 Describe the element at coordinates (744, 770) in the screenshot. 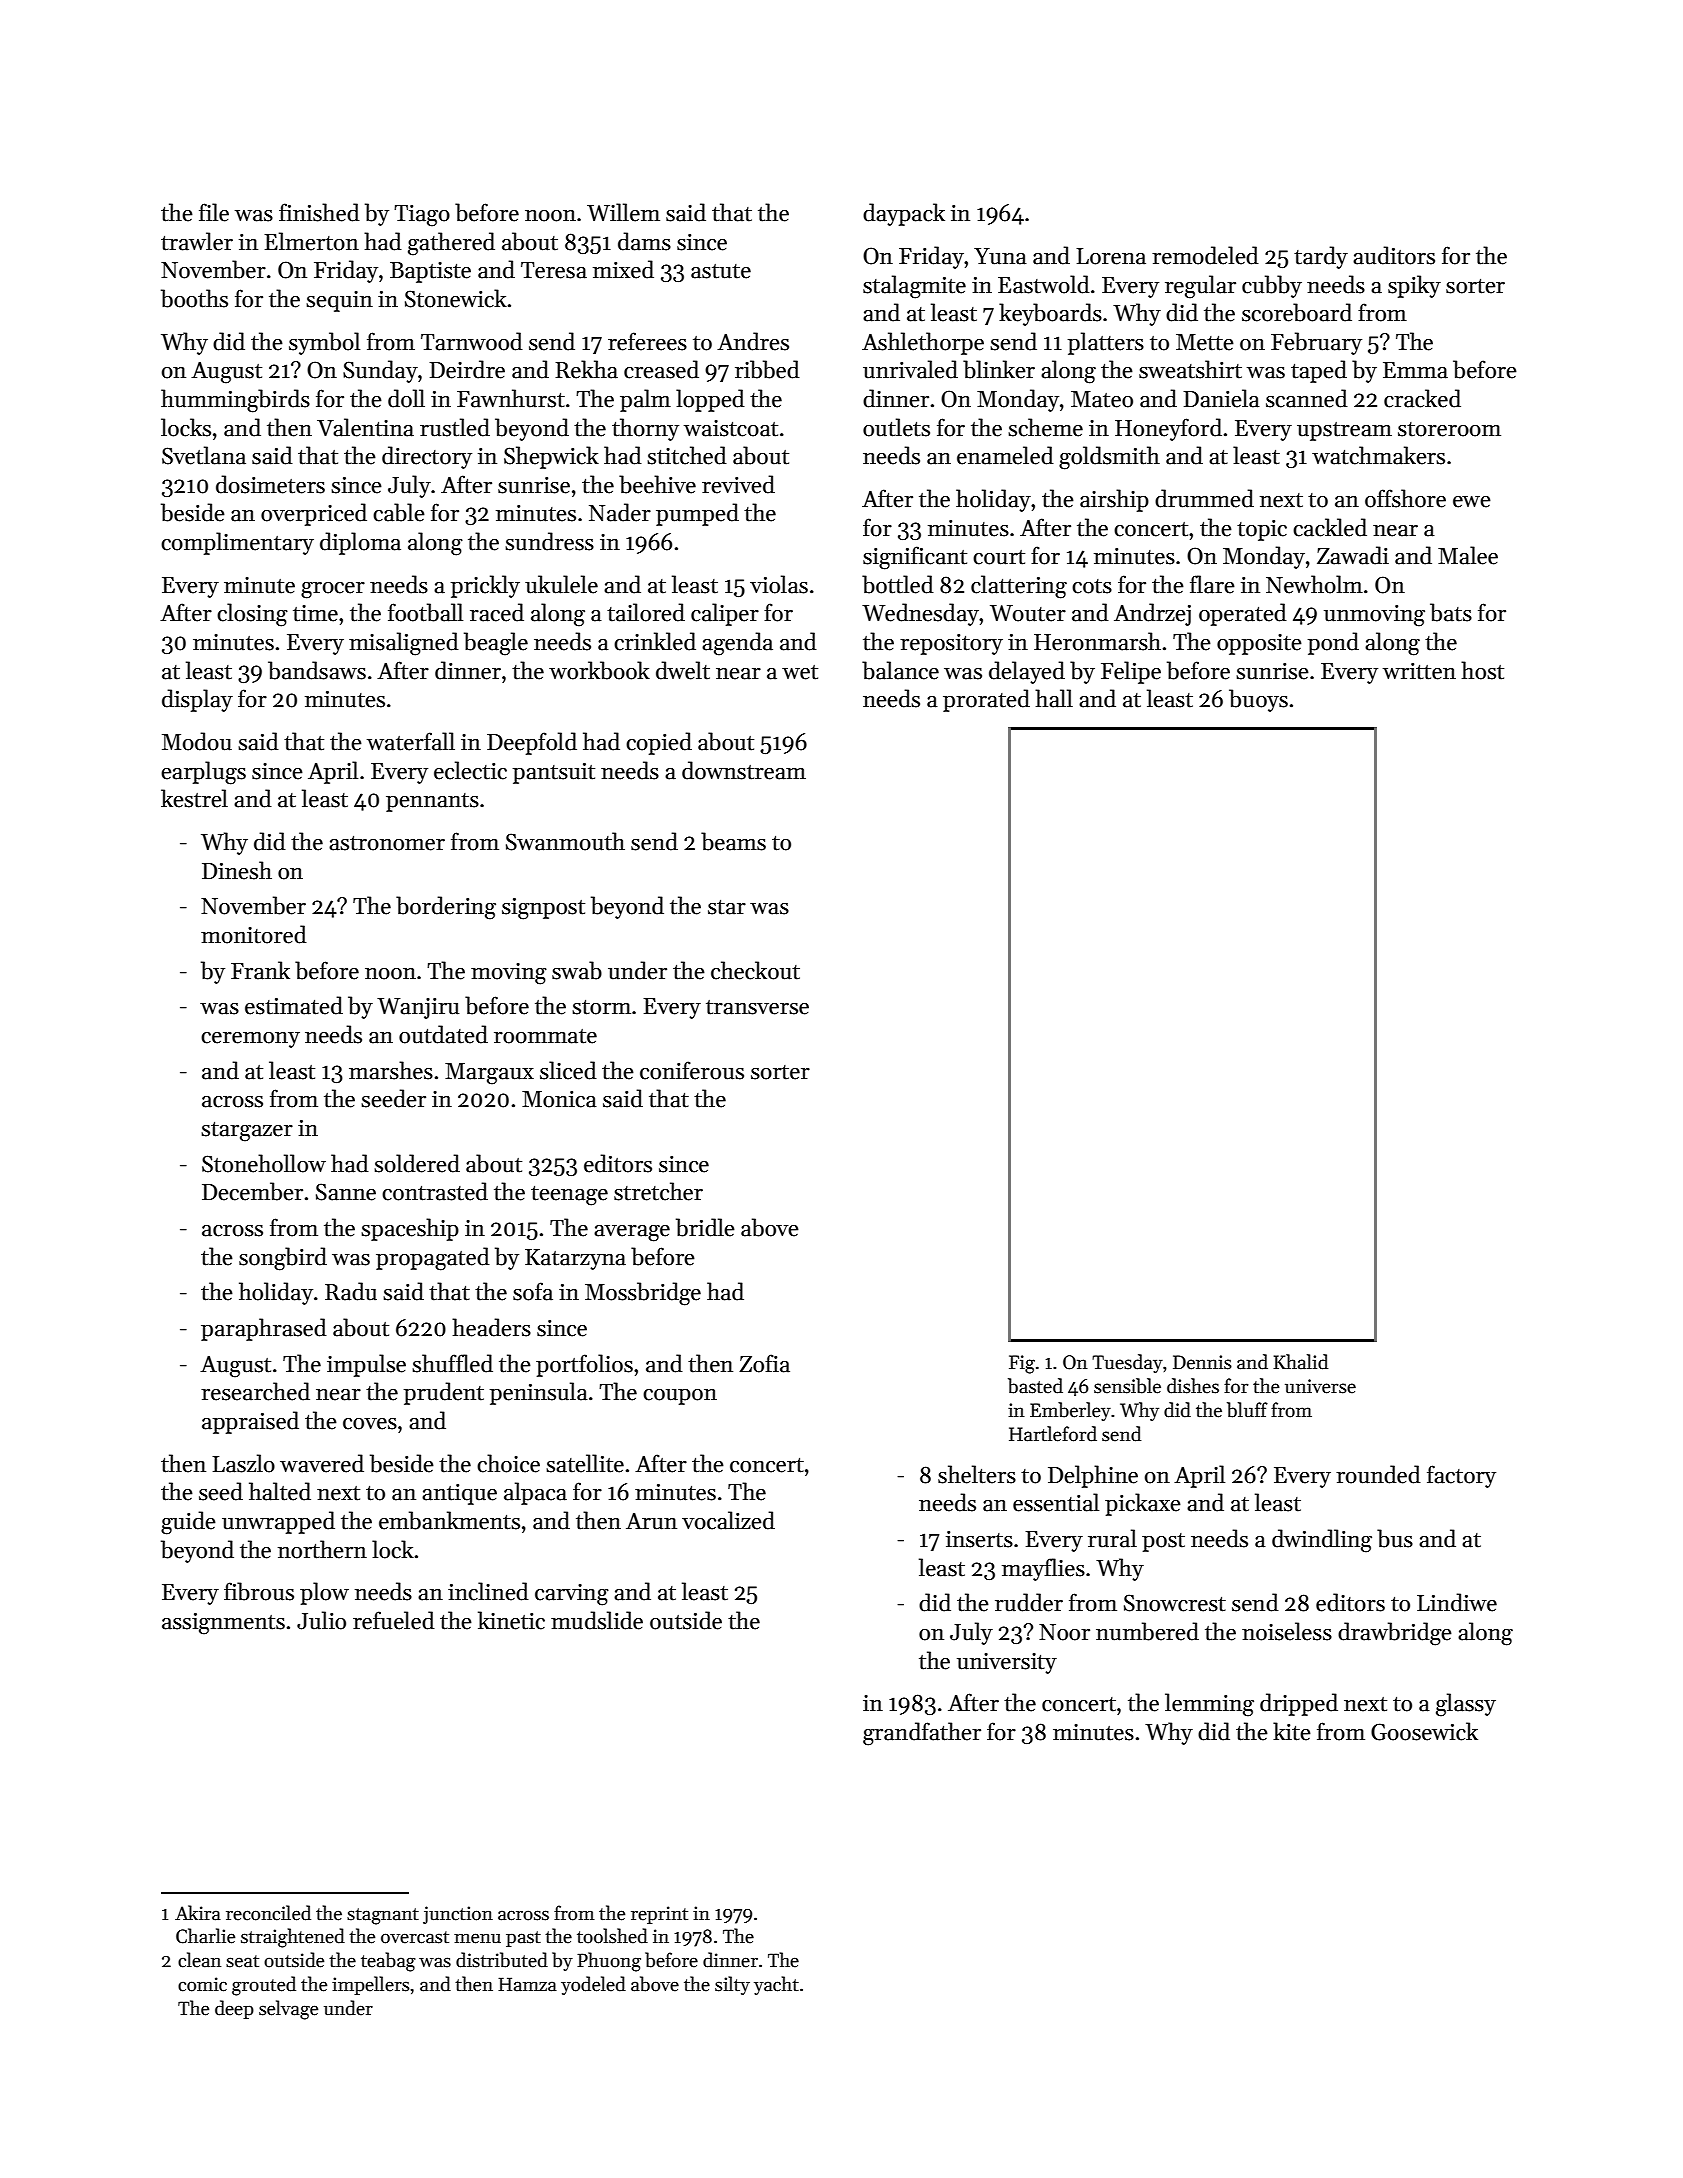

I see `downstream` at that location.
